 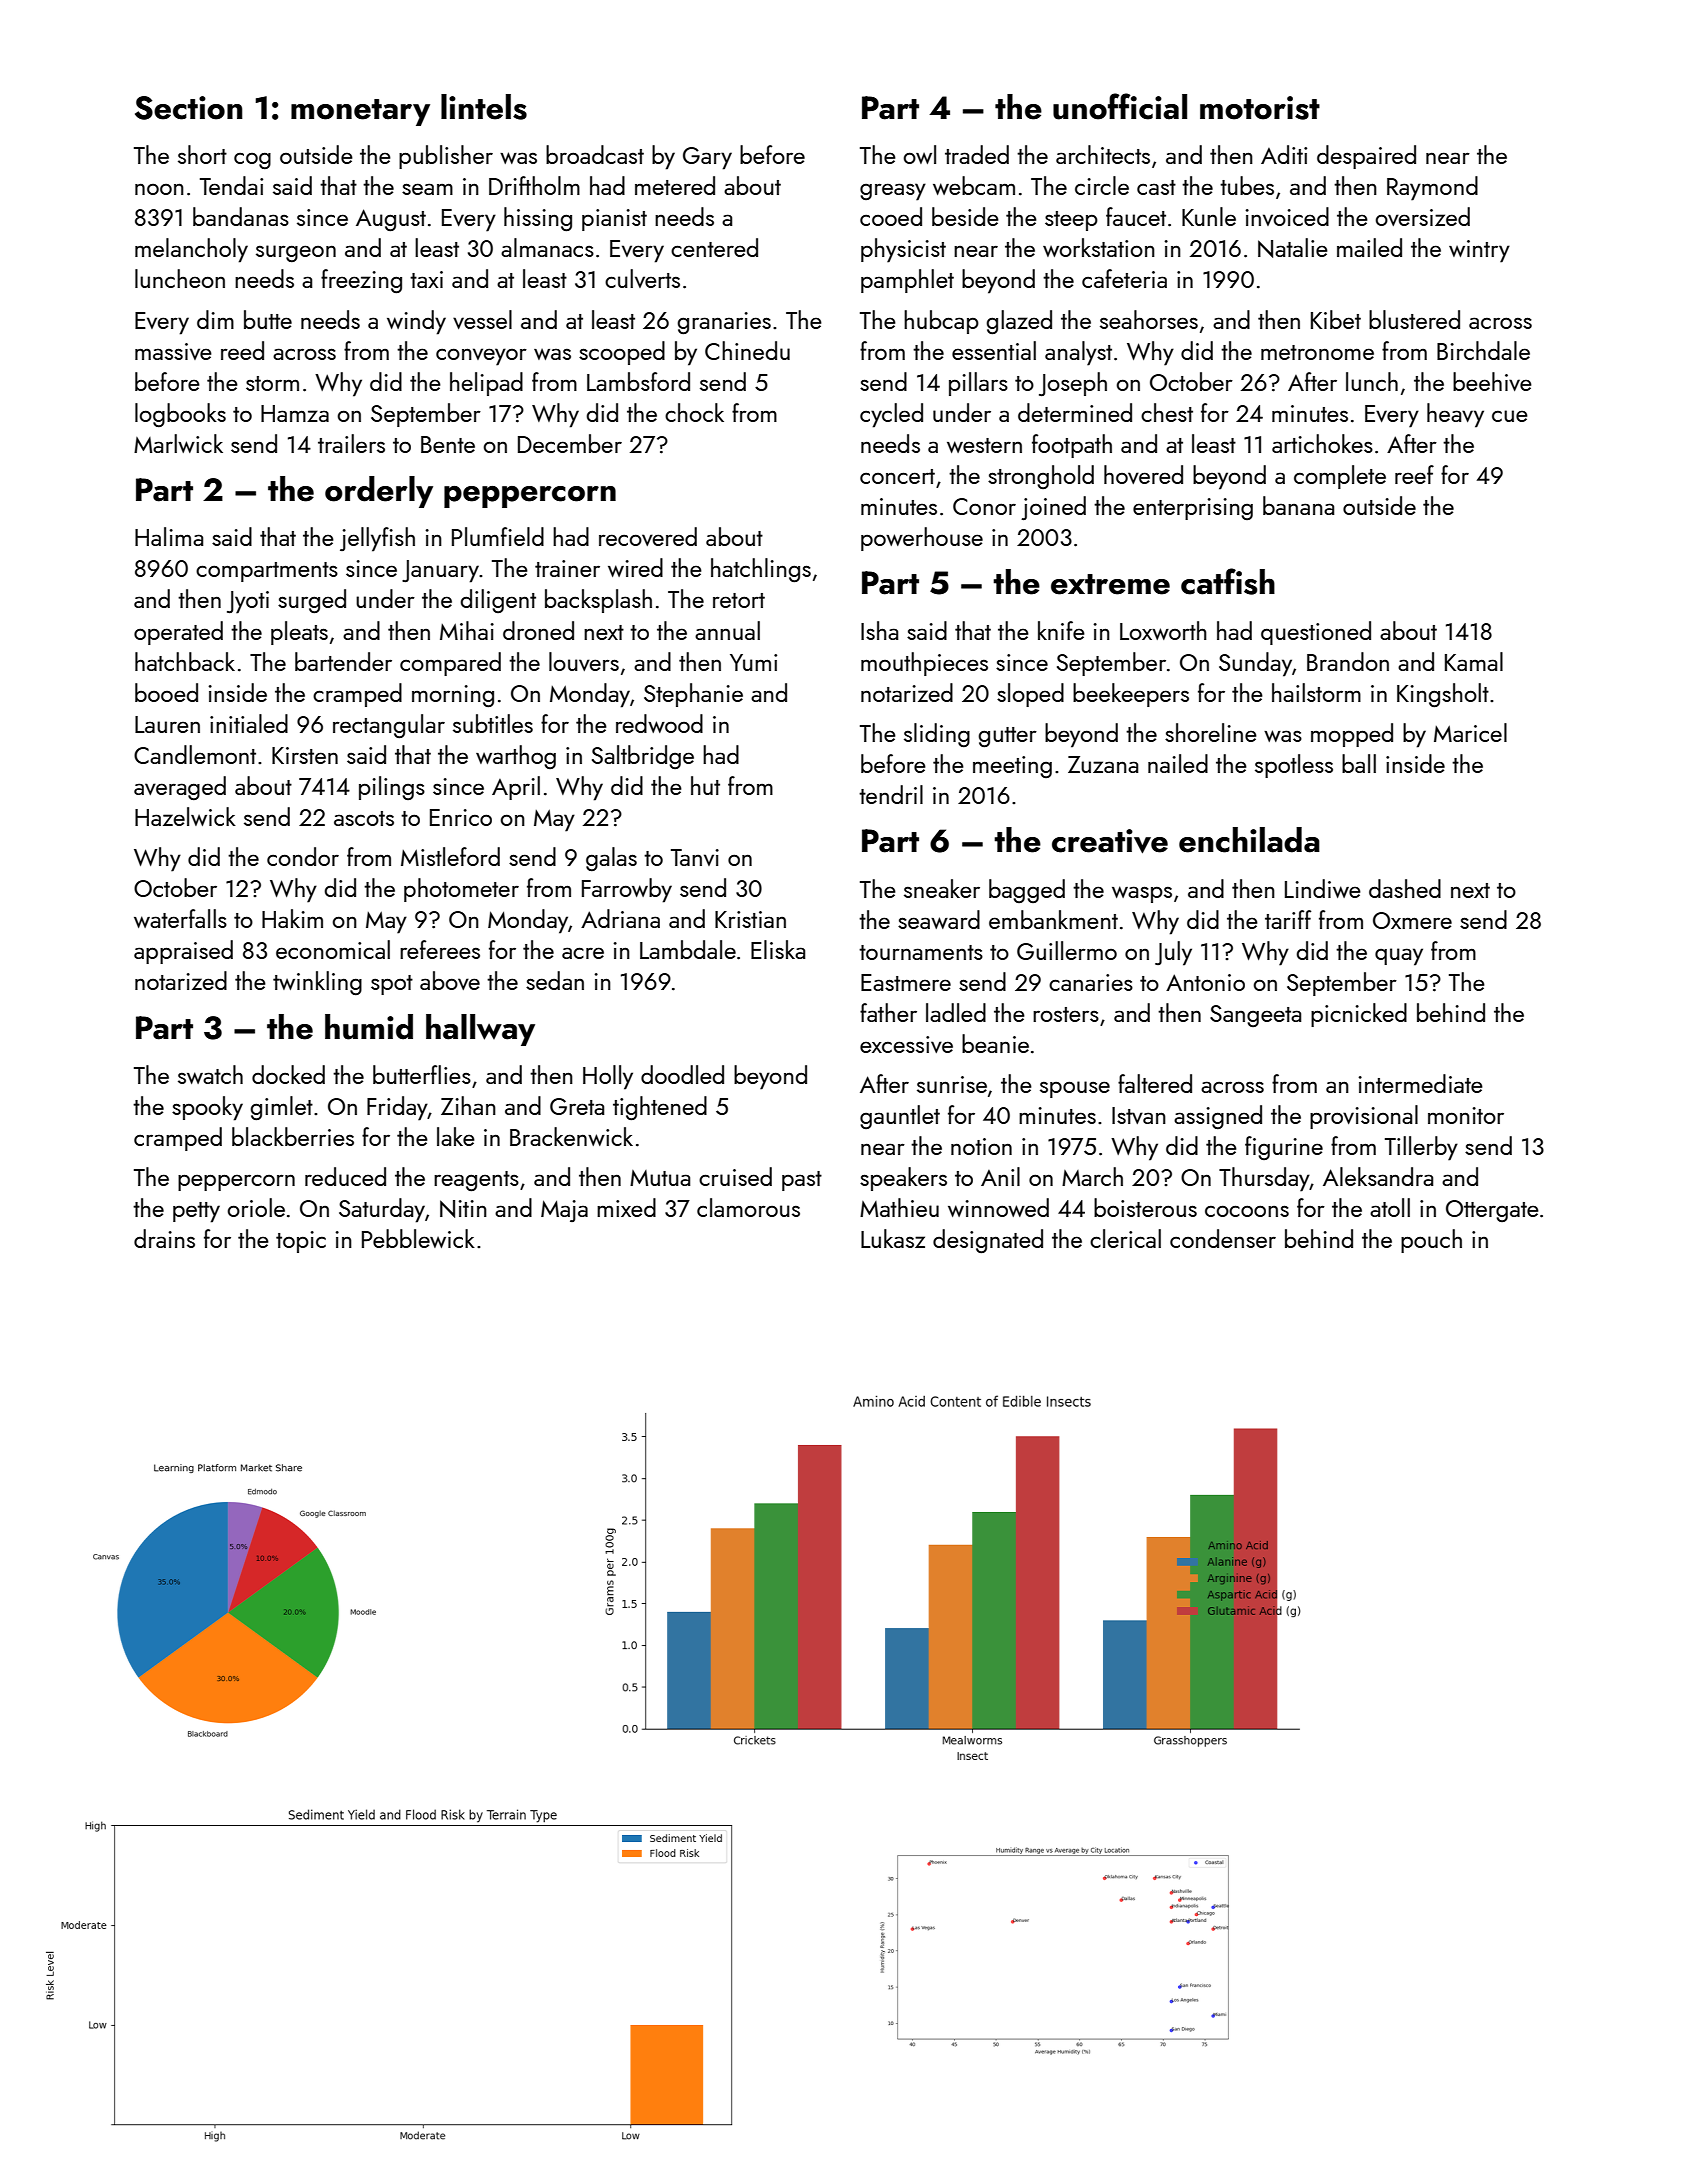 What do you see at coordinates (891, 794) in the screenshot?
I see `tendril` at bounding box center [891, 794].
